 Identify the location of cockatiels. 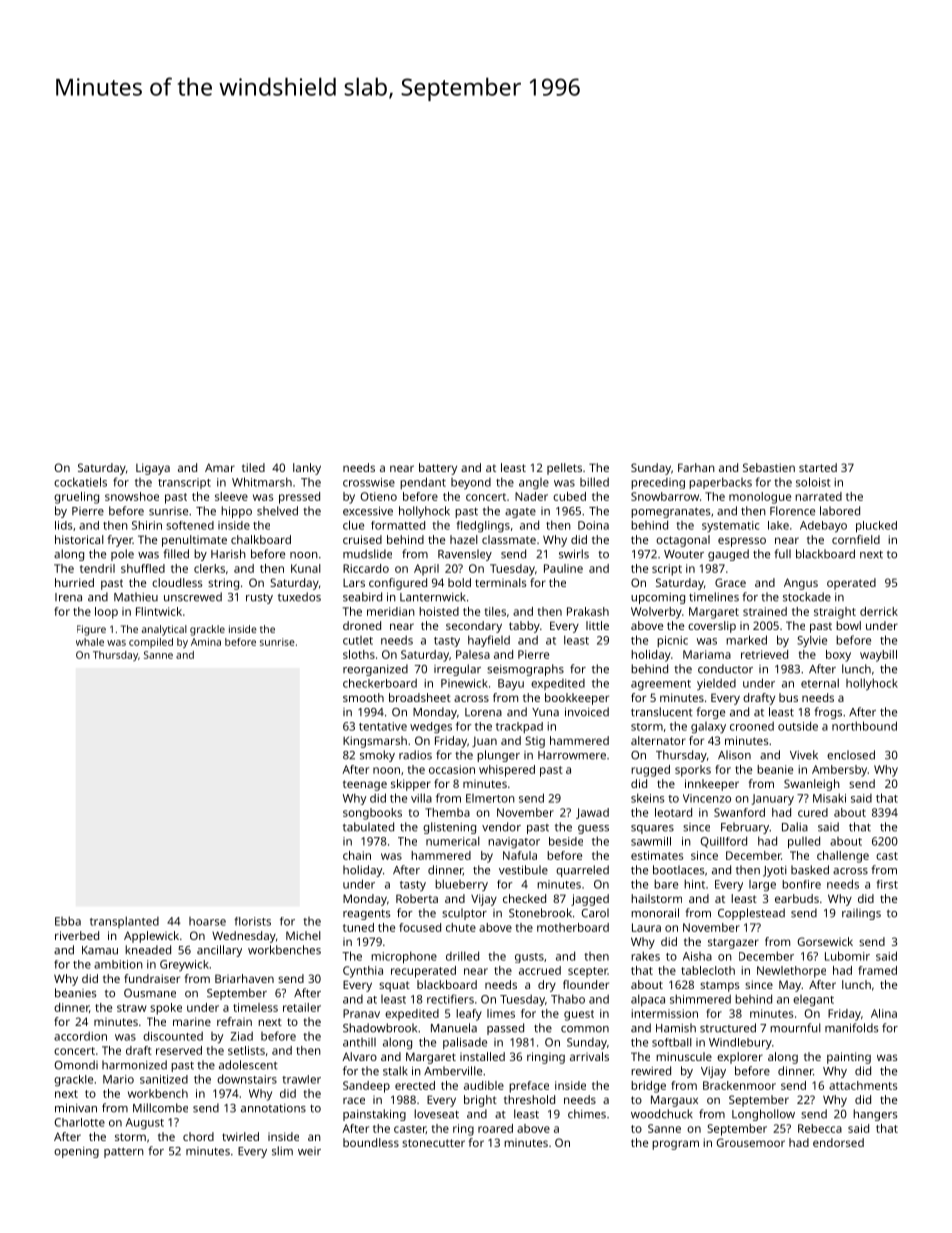
(80, 482).
